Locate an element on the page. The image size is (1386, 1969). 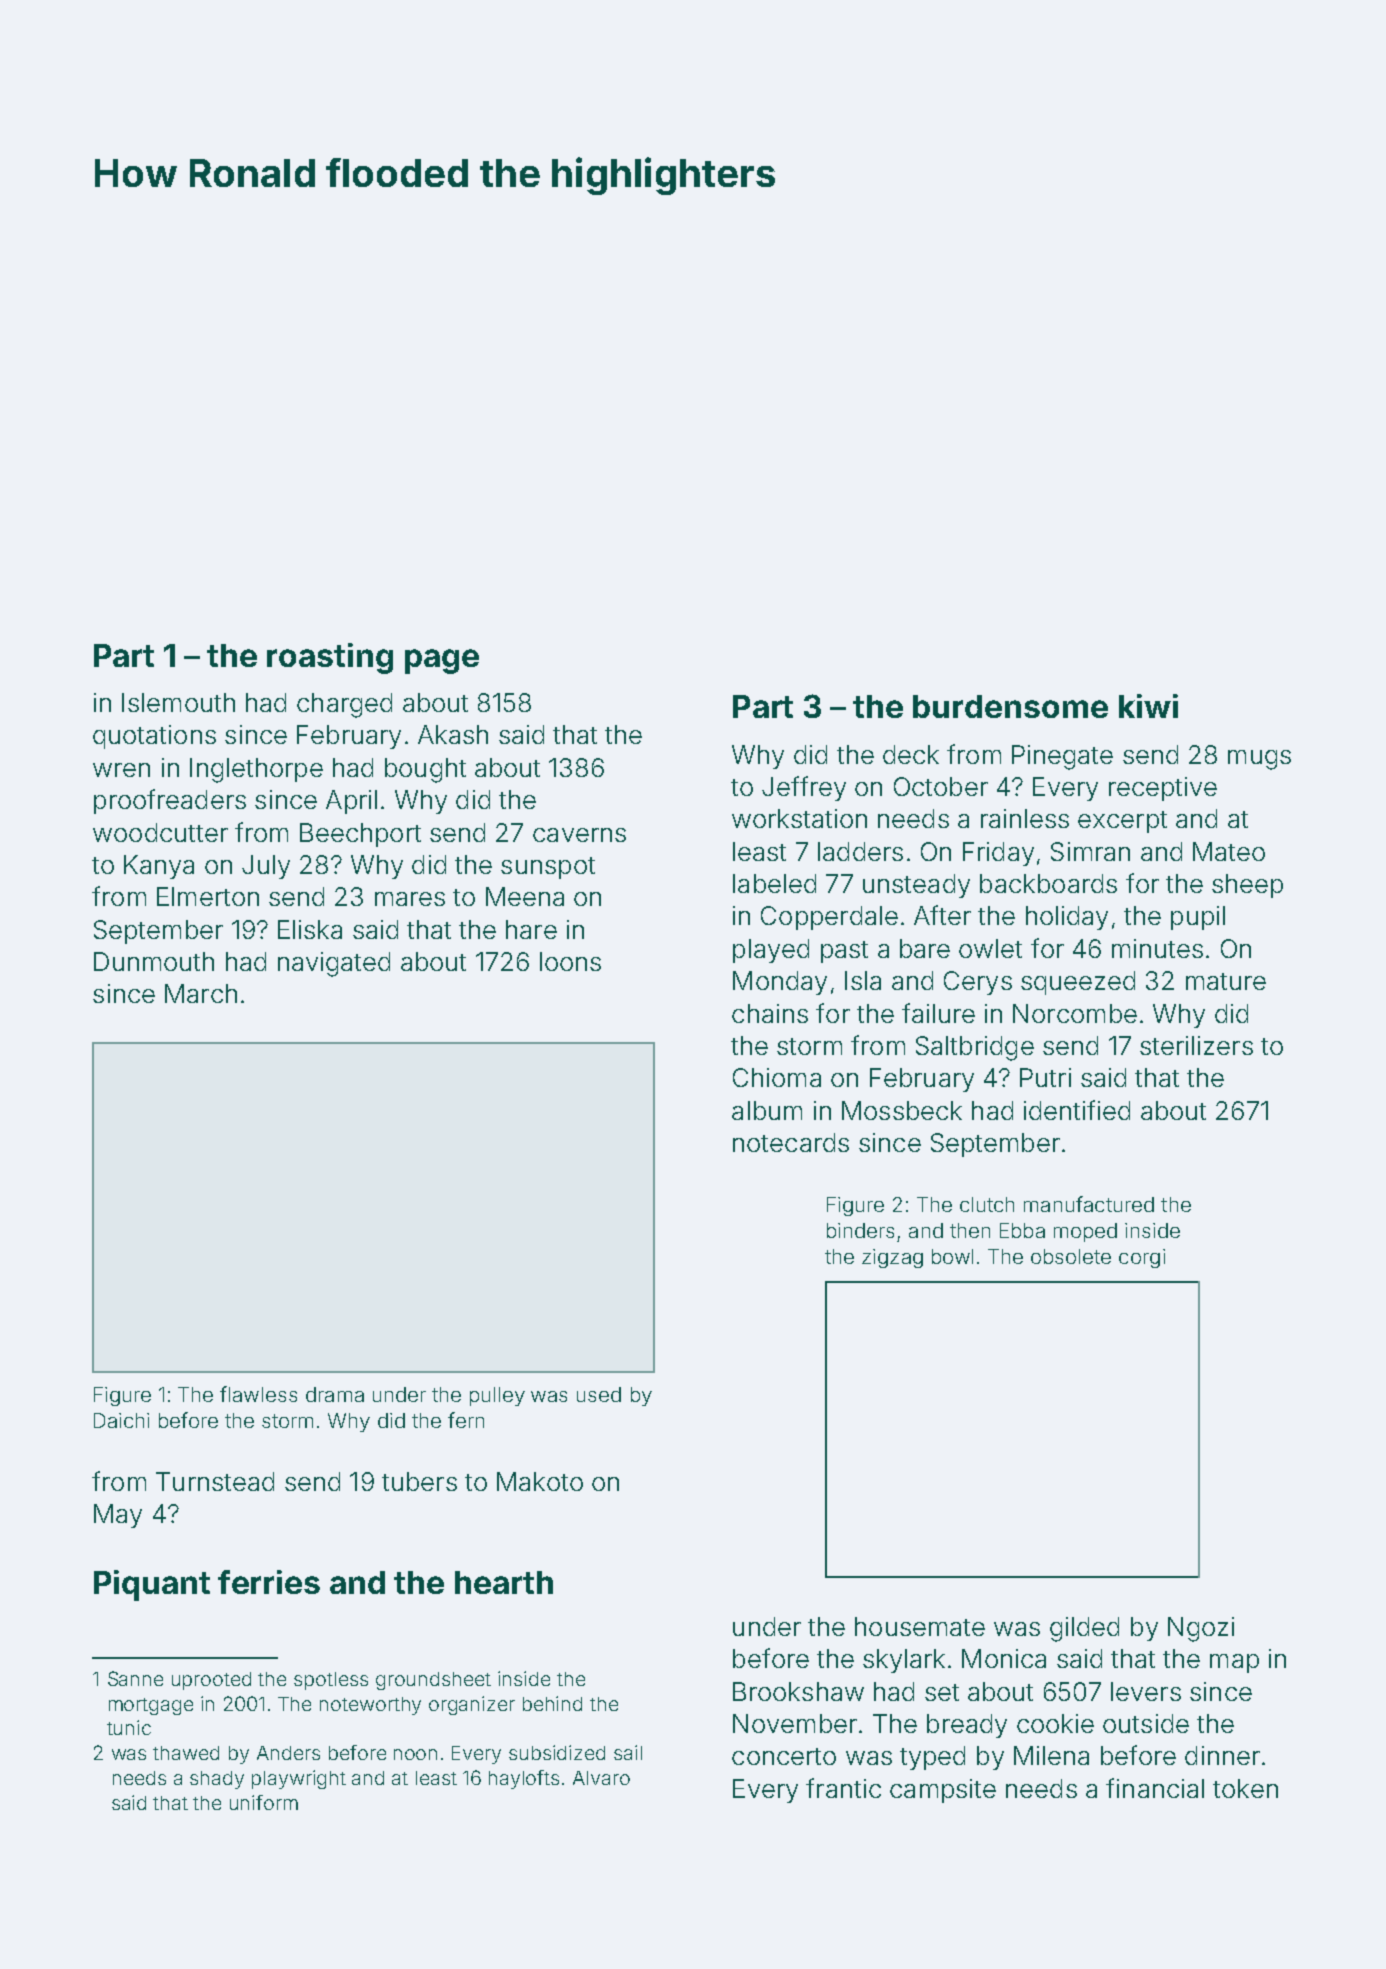
Inglethorpe is located at coordinates (256, 770).
